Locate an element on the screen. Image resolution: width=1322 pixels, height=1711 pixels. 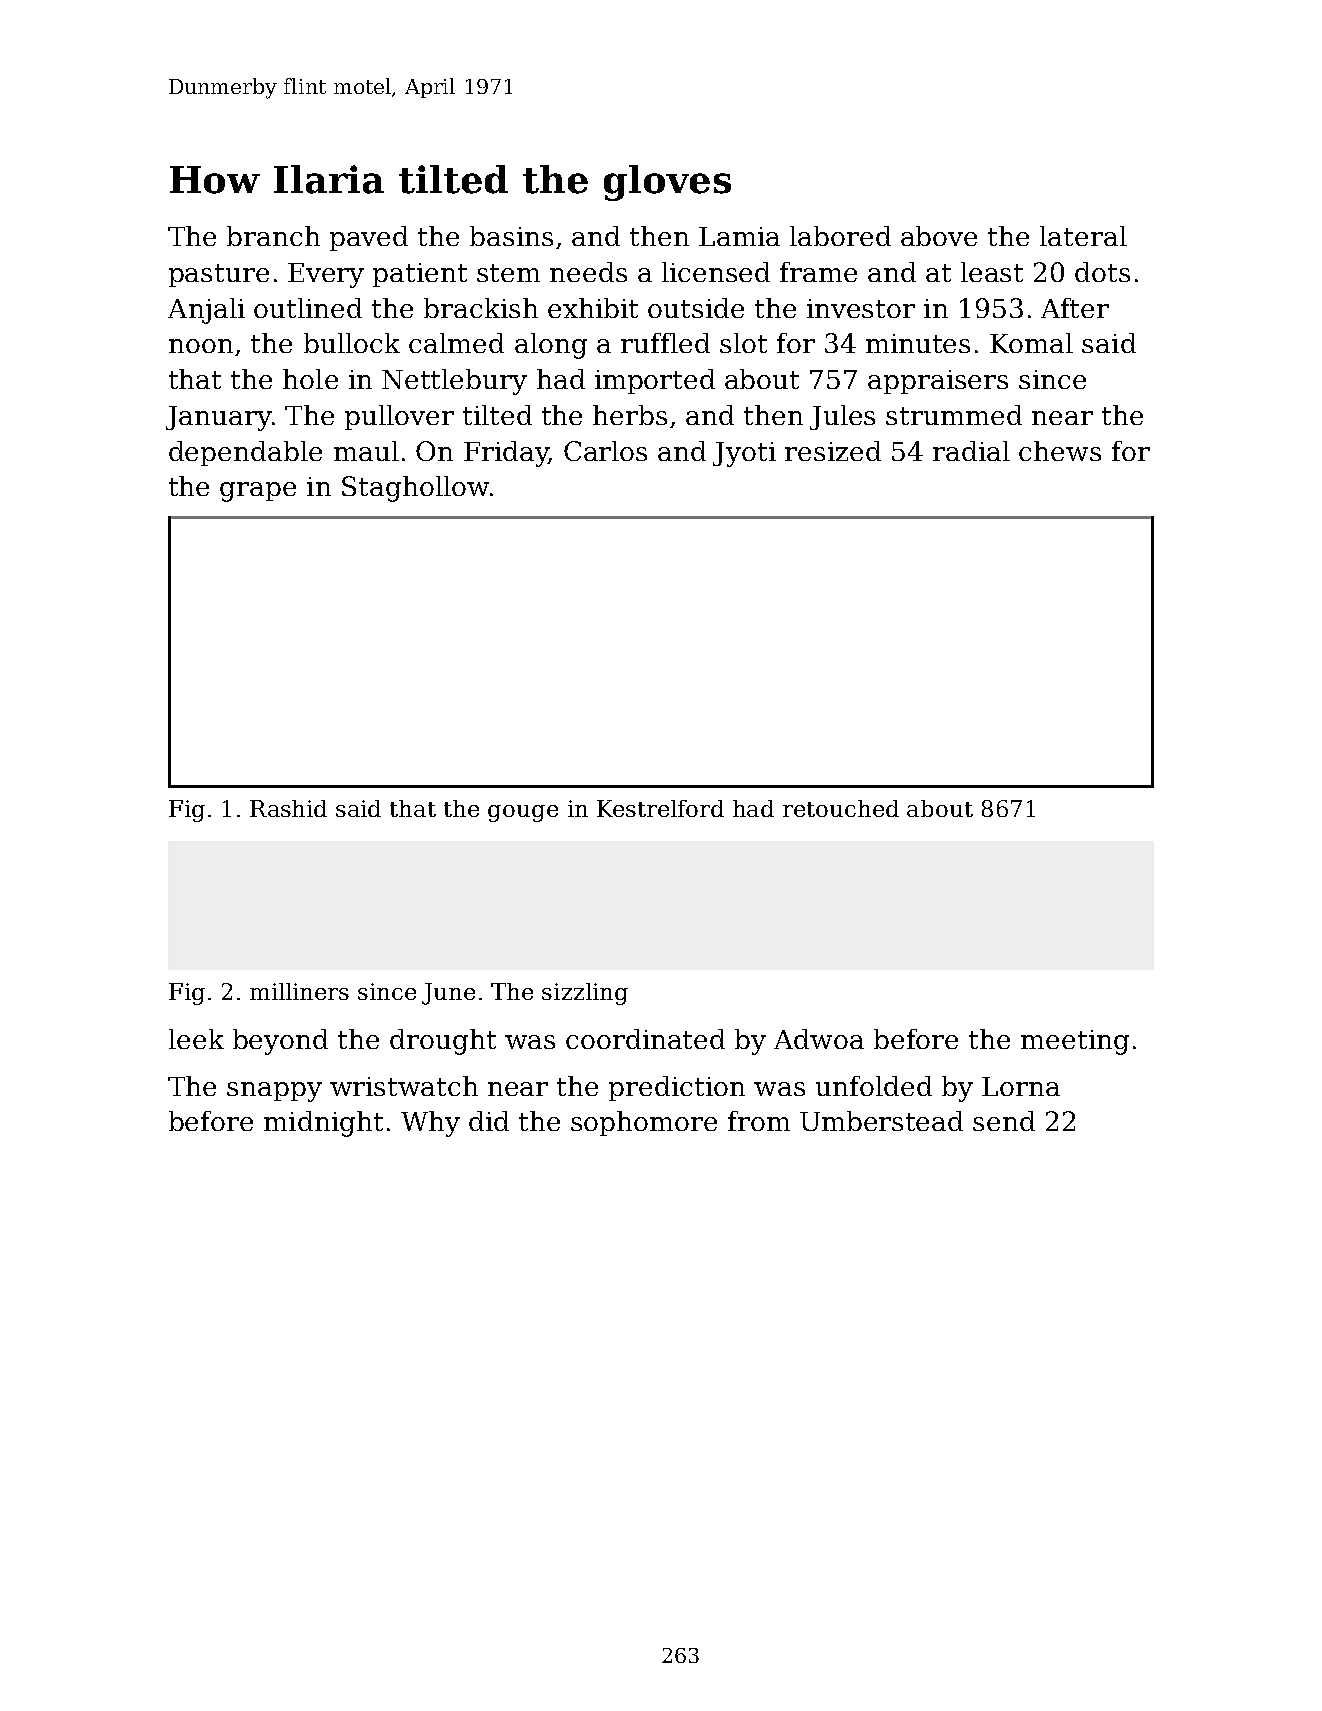
Kestrelford is located at coordinates (660, 808).
